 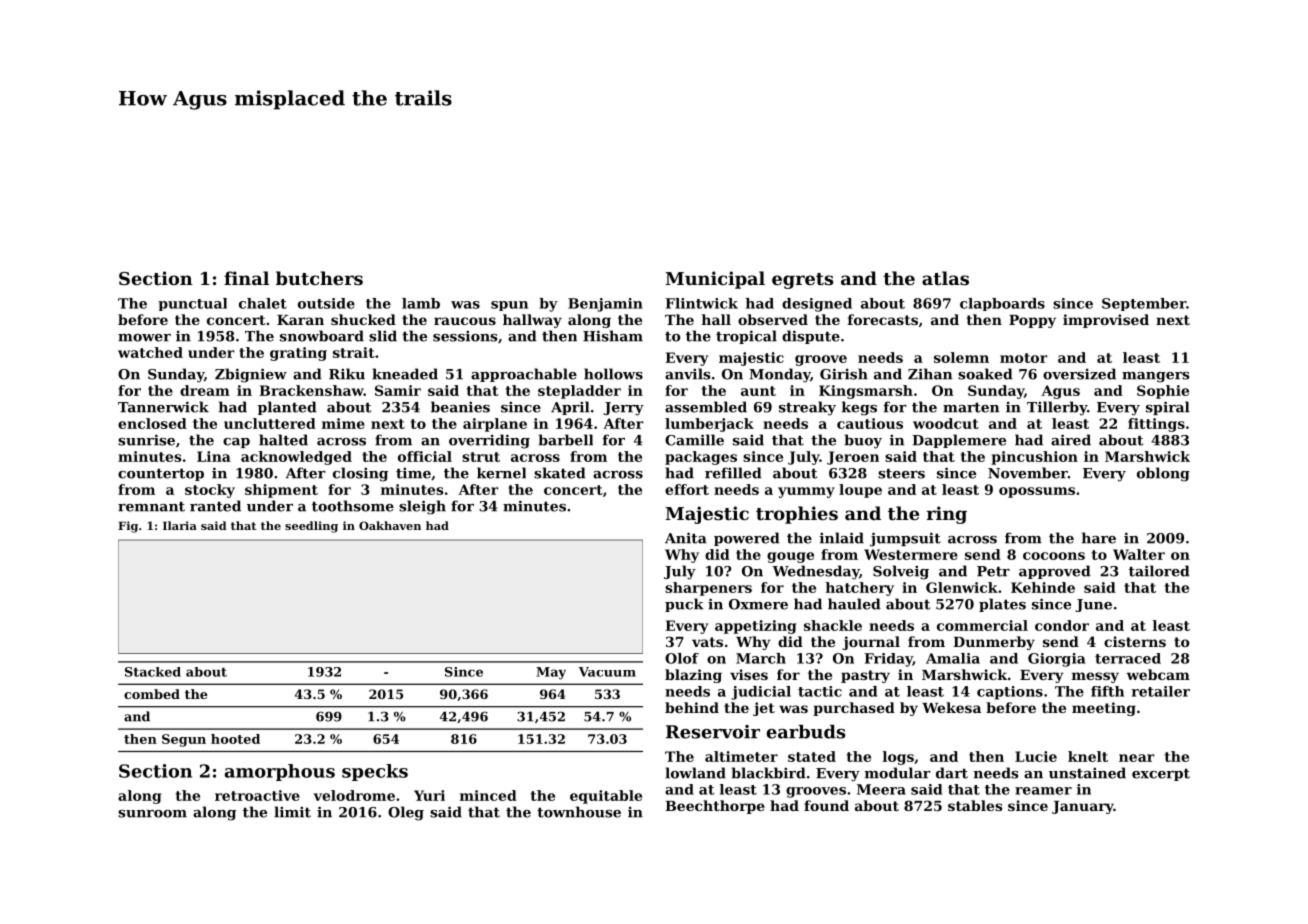 What do you see at coordinates (1161, 774) in the screenshot?
I see `excerpt` at bounding box center [1161, 774].
